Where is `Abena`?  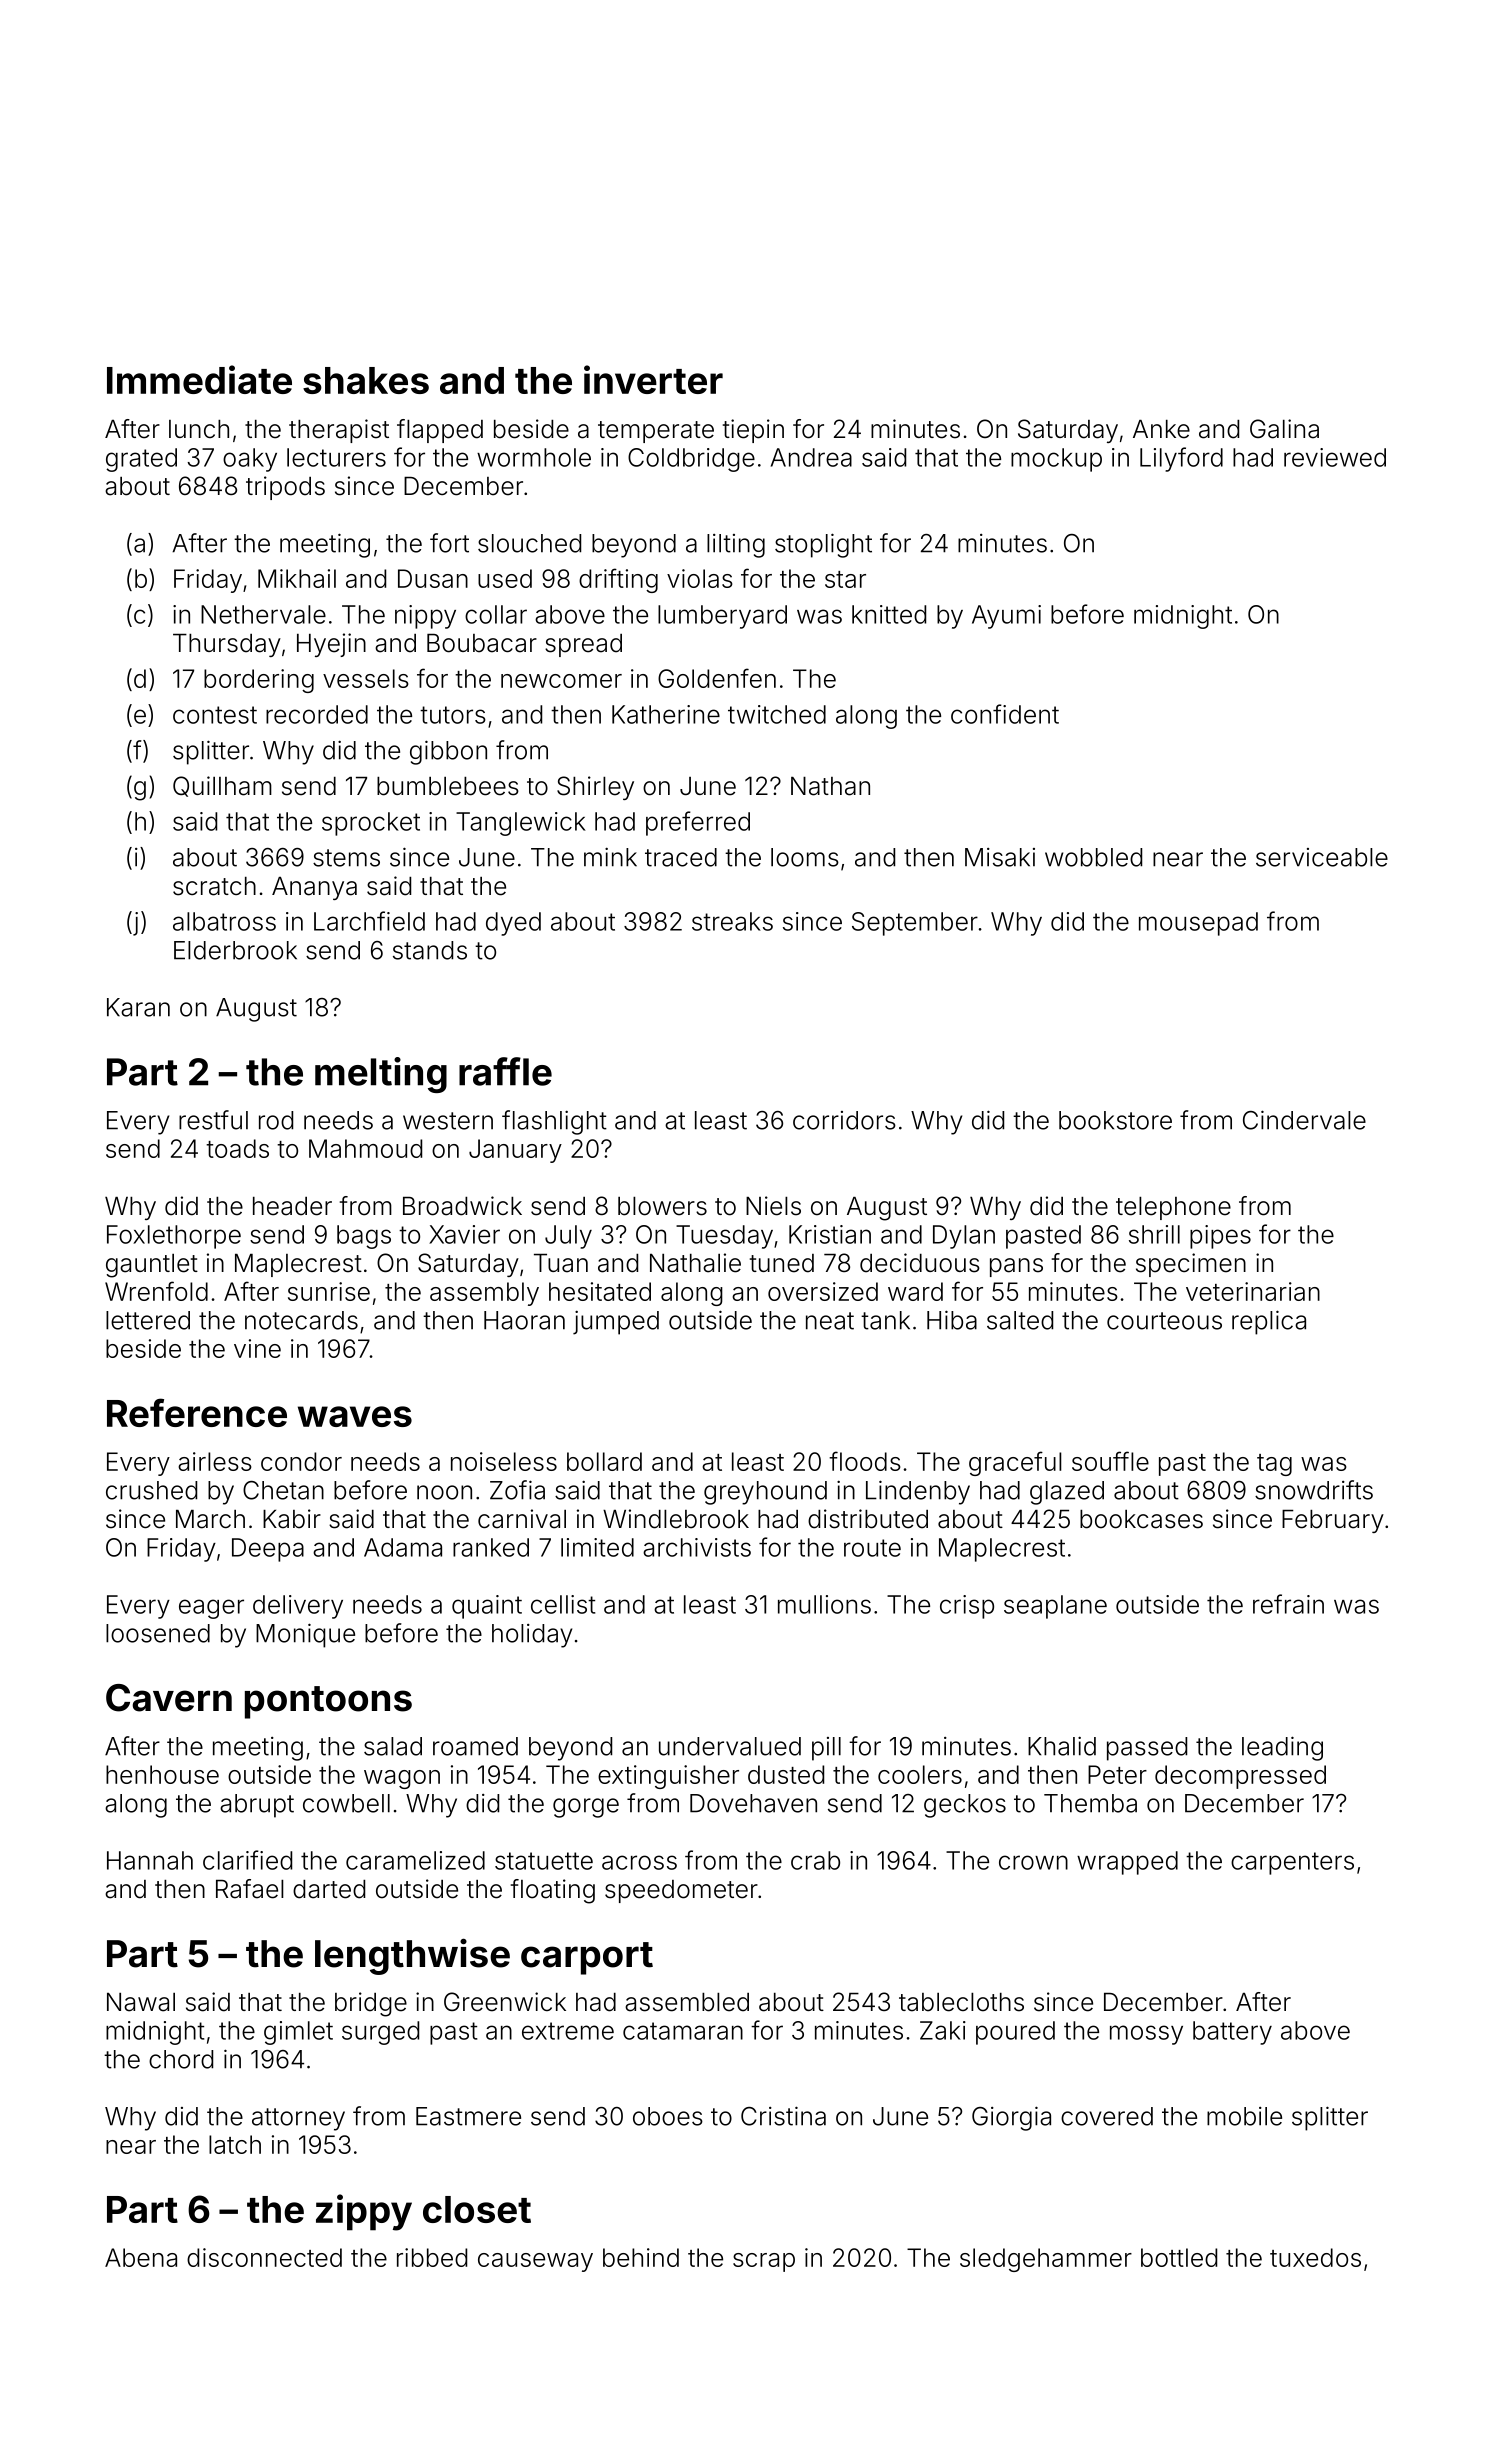
Abena is located at coordinates (141, 2257).
